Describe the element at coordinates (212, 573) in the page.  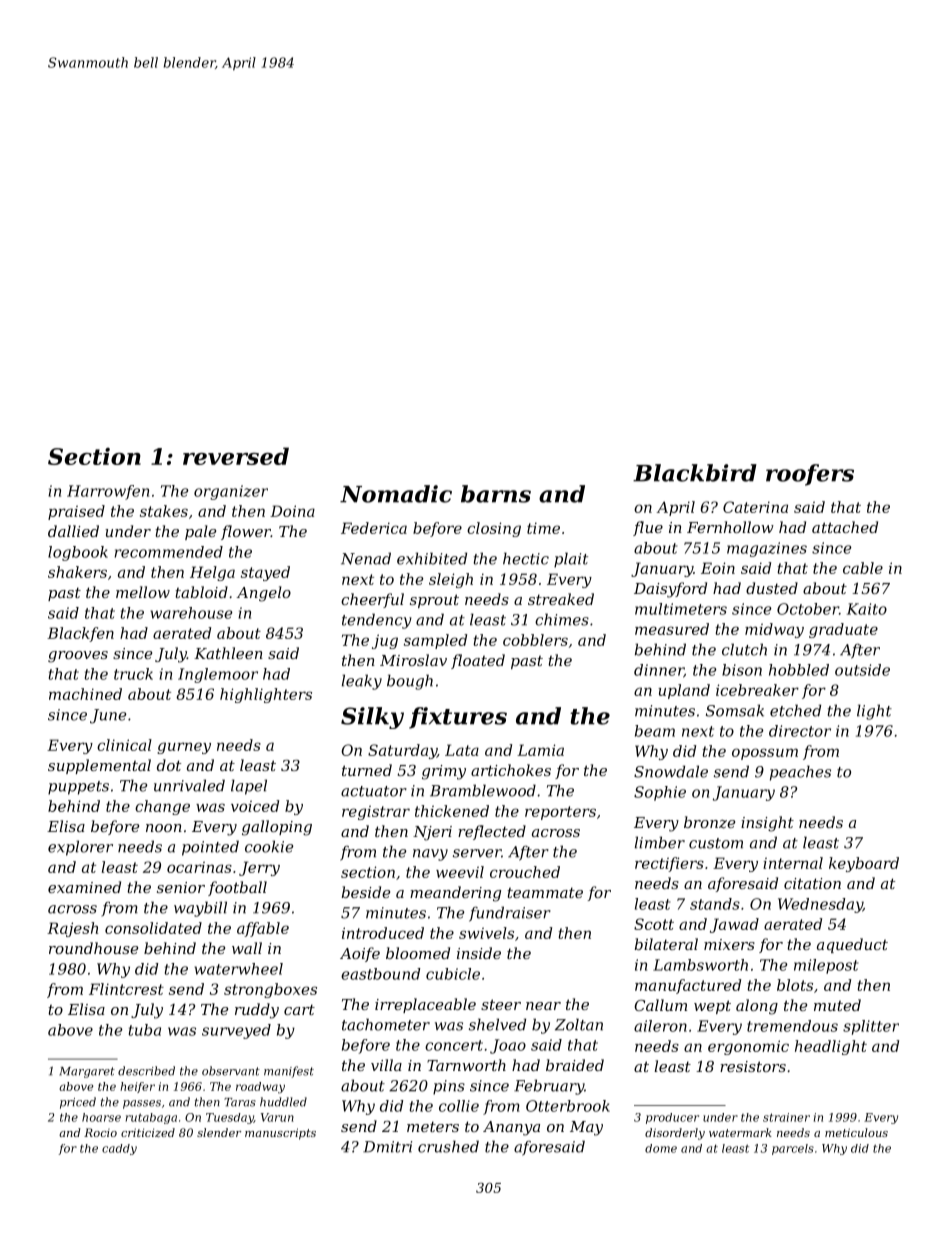
I see `Helga` at that location.
